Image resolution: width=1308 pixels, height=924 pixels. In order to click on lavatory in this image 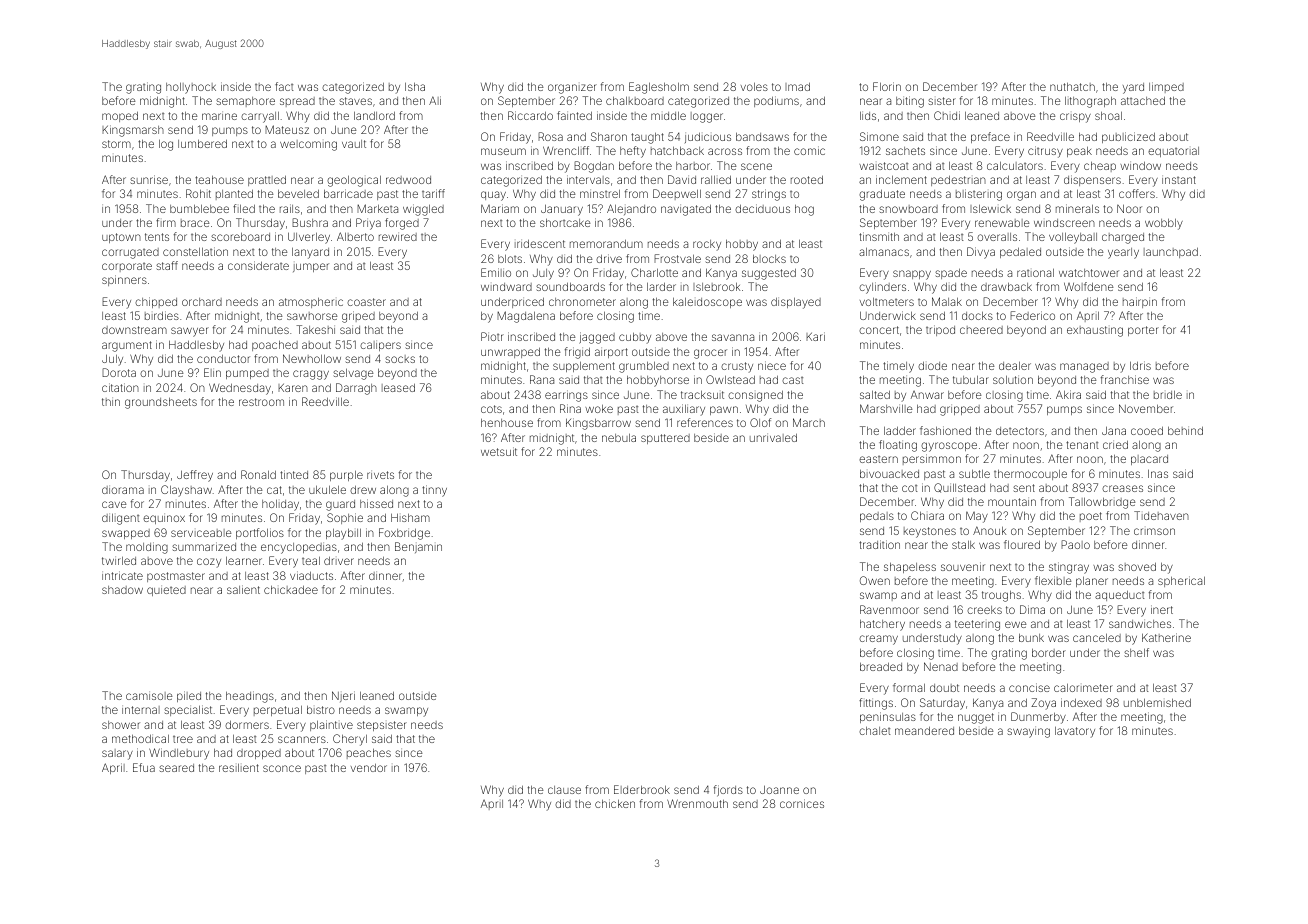, I will do `click(1075, 732)`.
